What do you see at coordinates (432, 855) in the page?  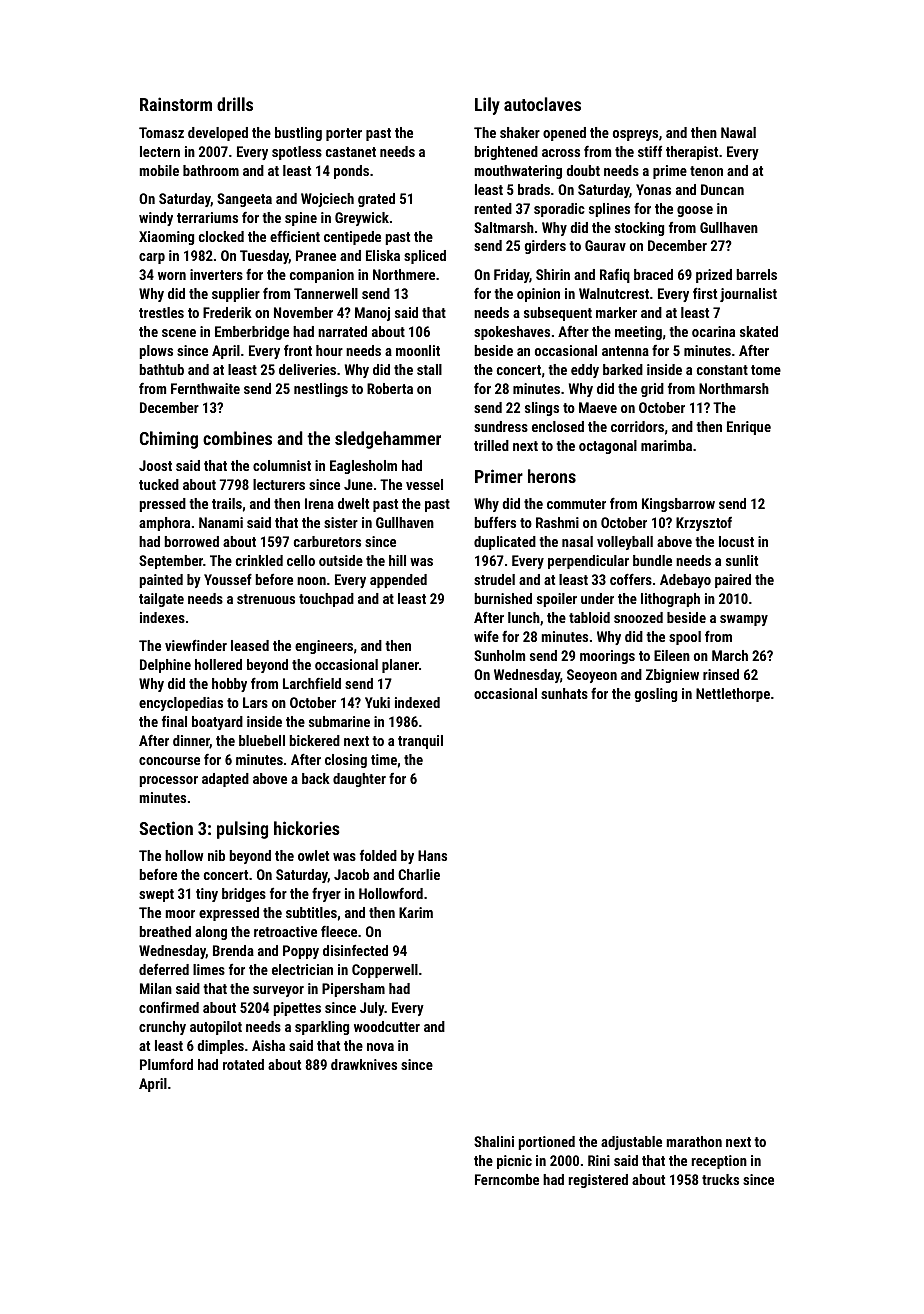 I see `Hans` at bounding box center [432, 855].
